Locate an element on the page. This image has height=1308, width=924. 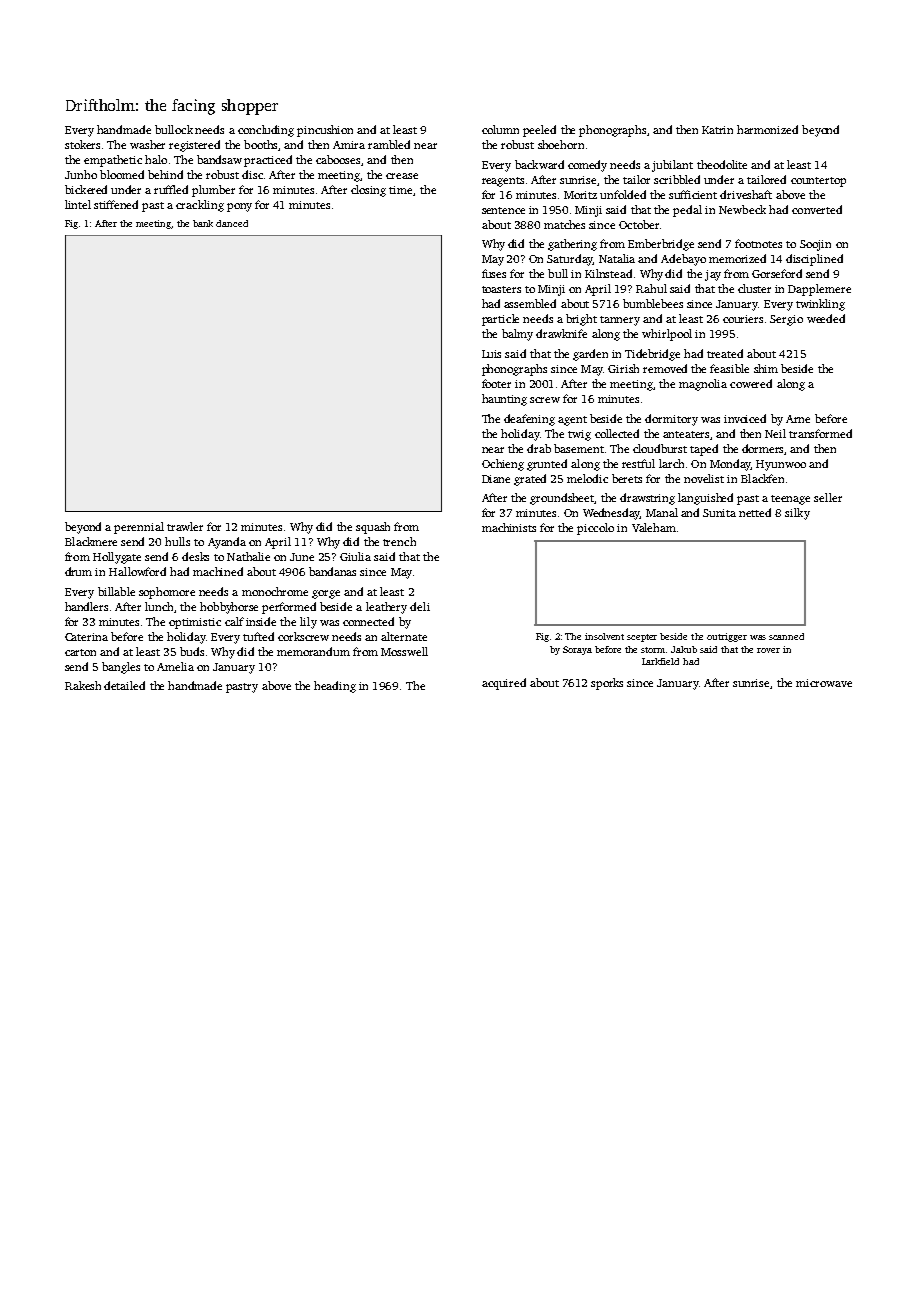
pincushion is located at coordinates (325, 131).
